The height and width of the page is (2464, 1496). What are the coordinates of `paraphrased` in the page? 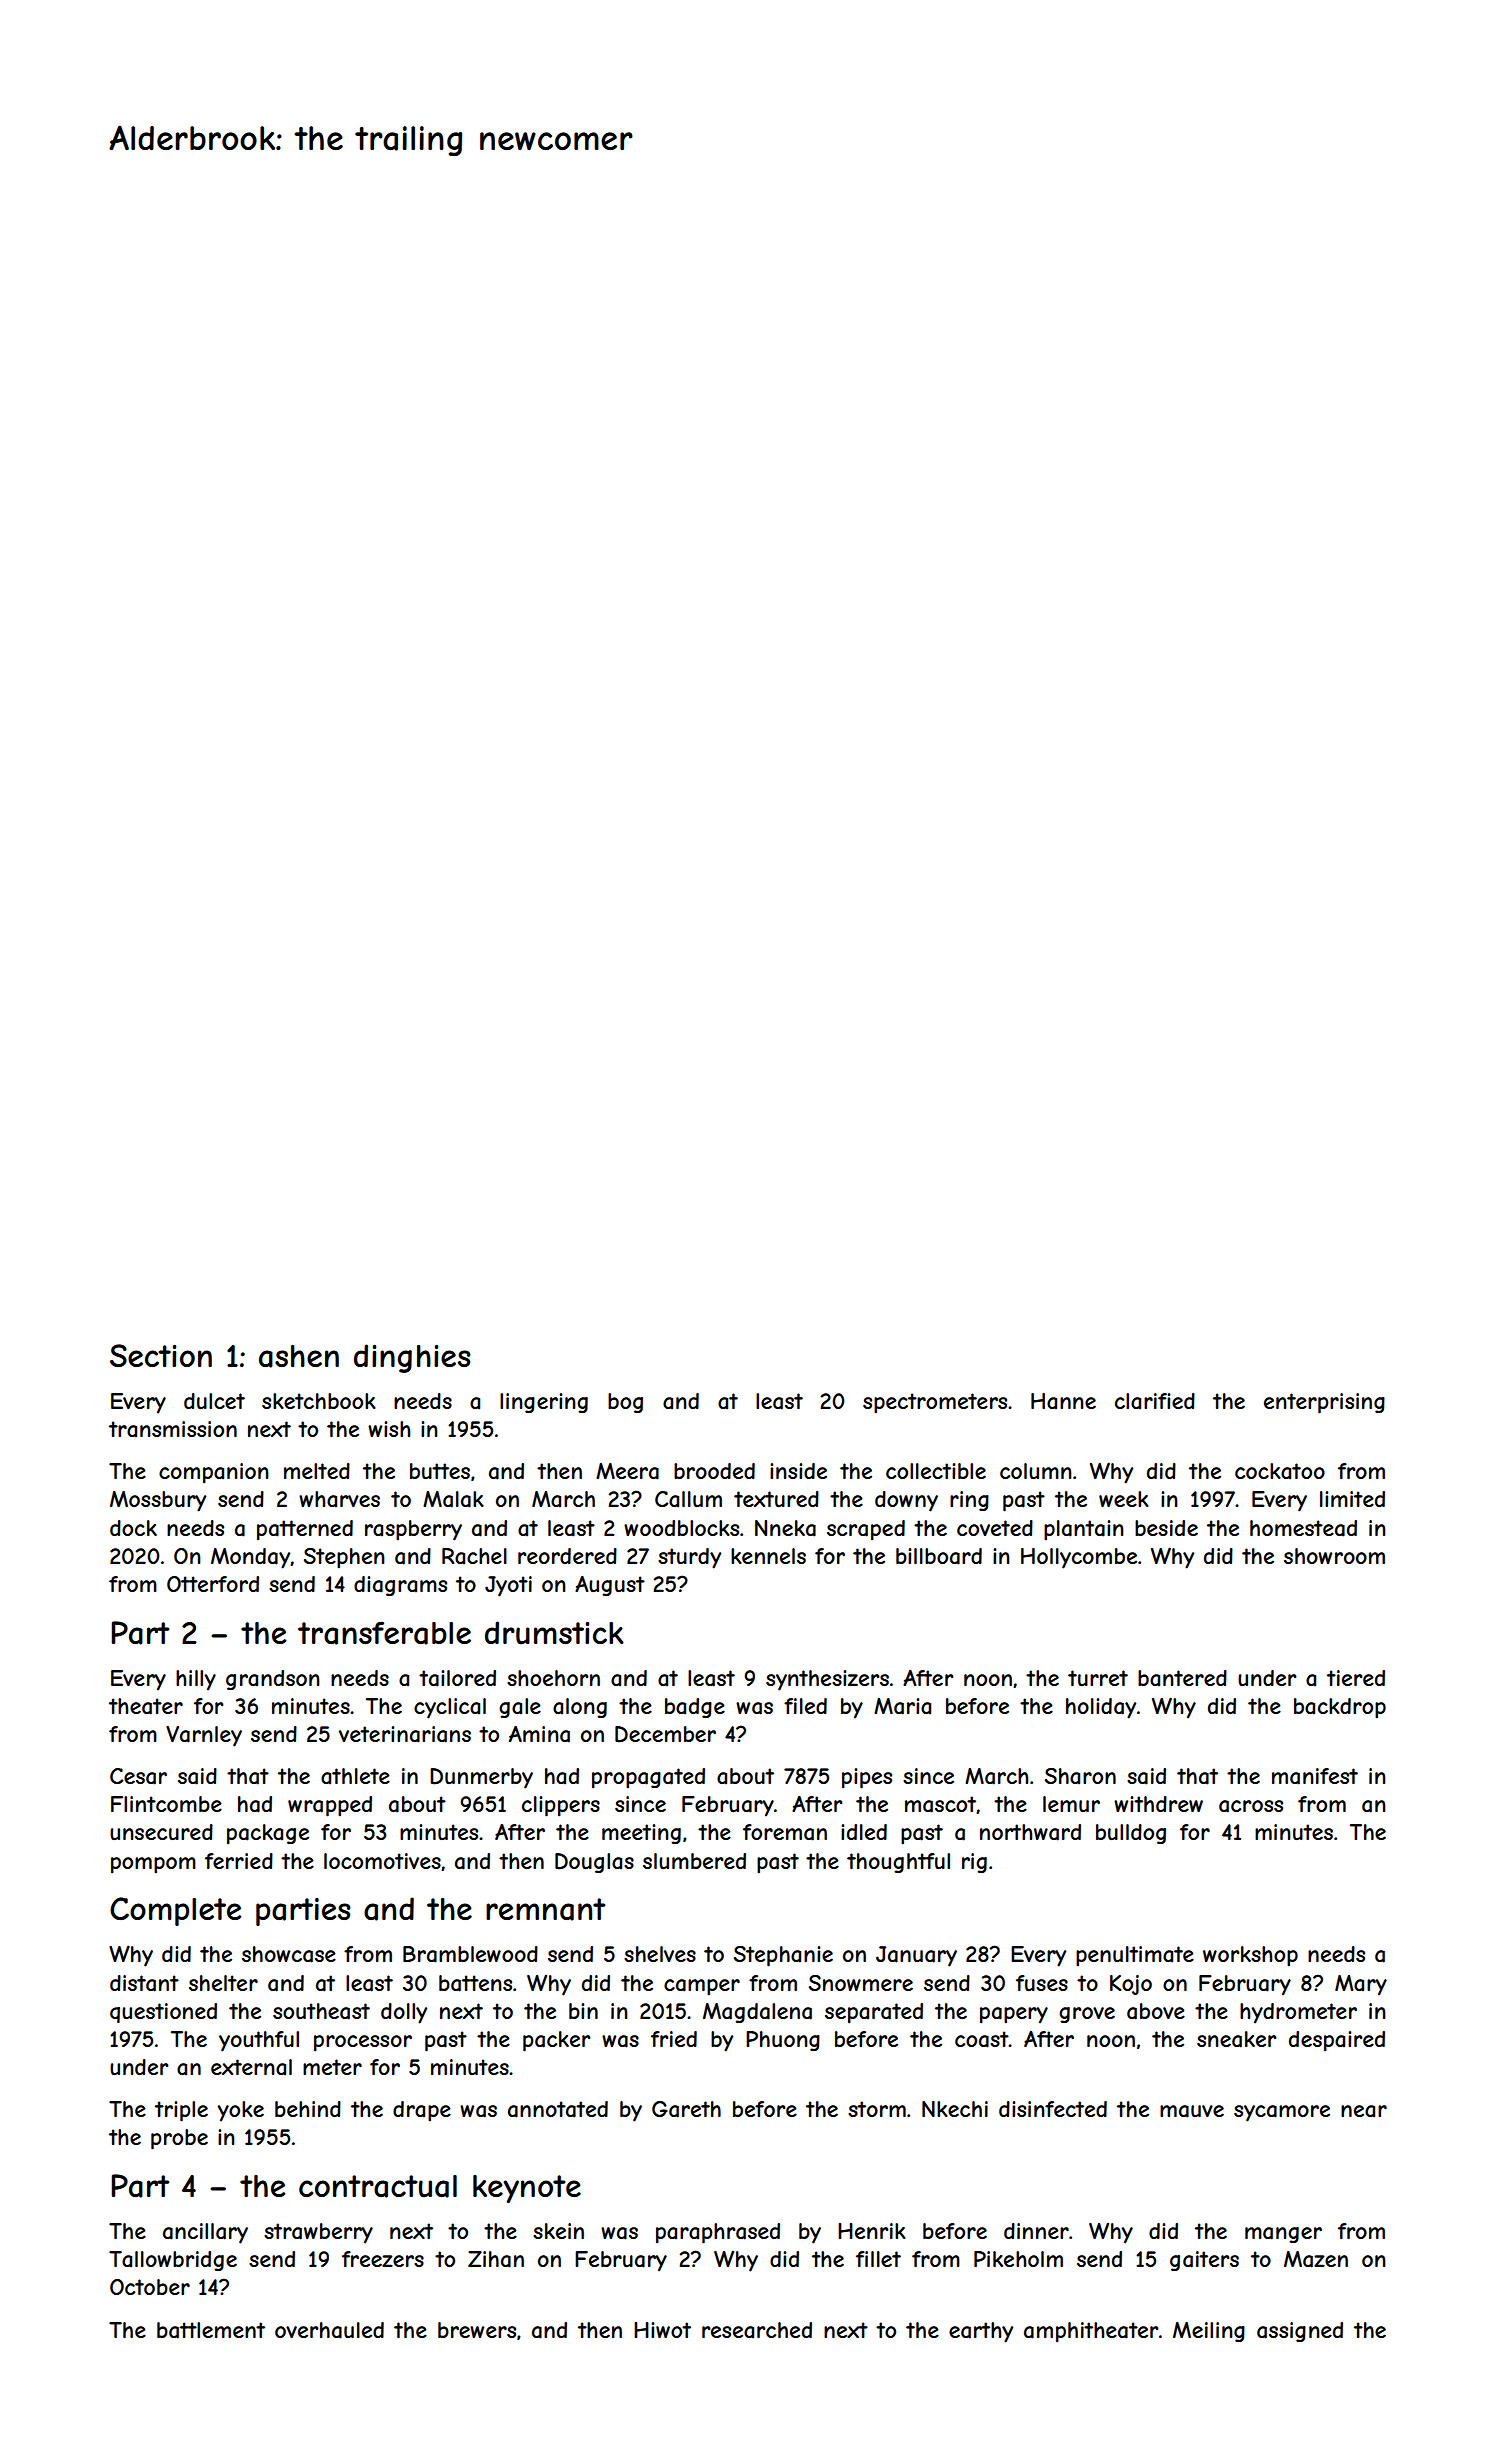 It's located at (718, 2233).
